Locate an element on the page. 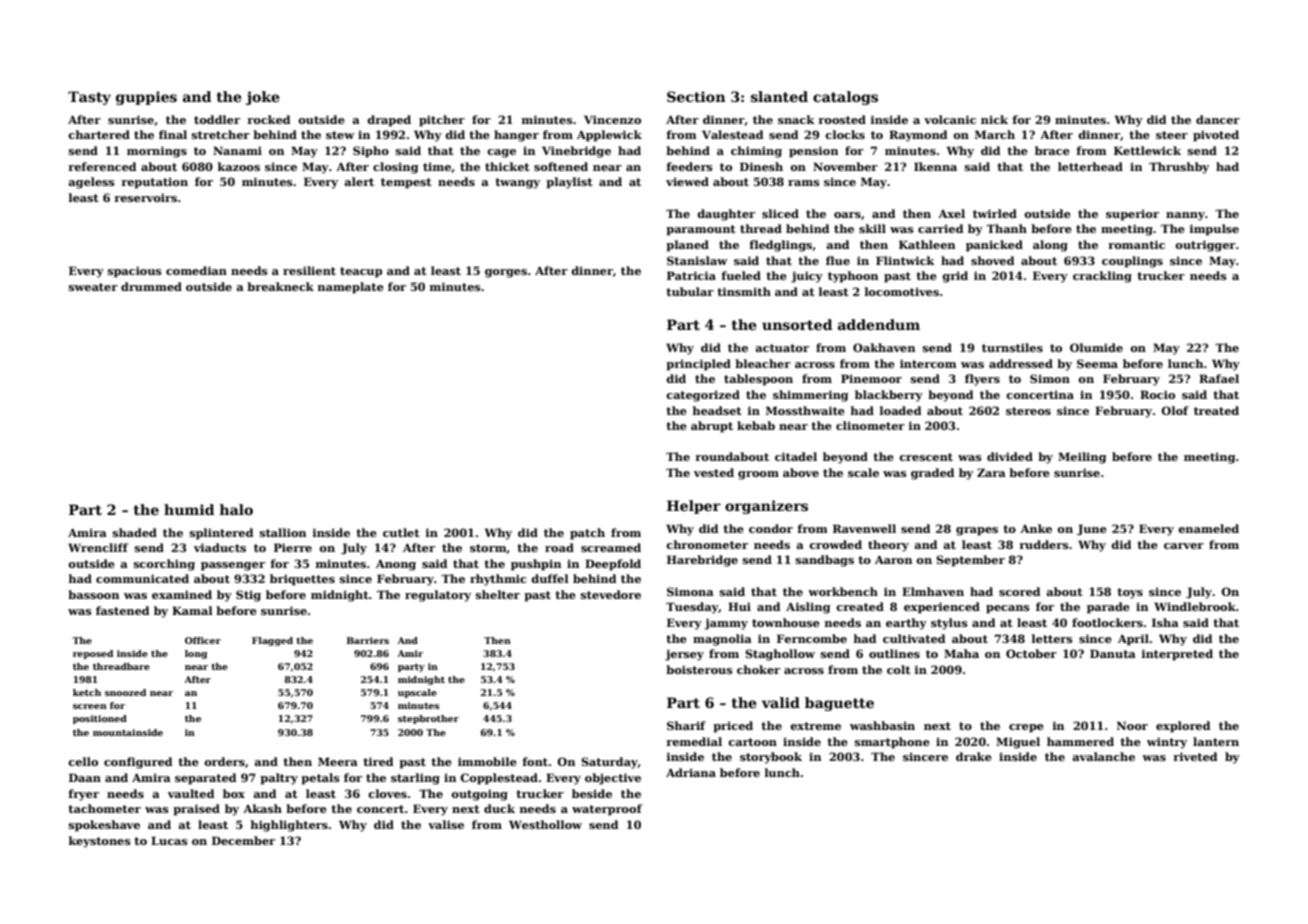  waterproof is located at coordinates (607, 810).
